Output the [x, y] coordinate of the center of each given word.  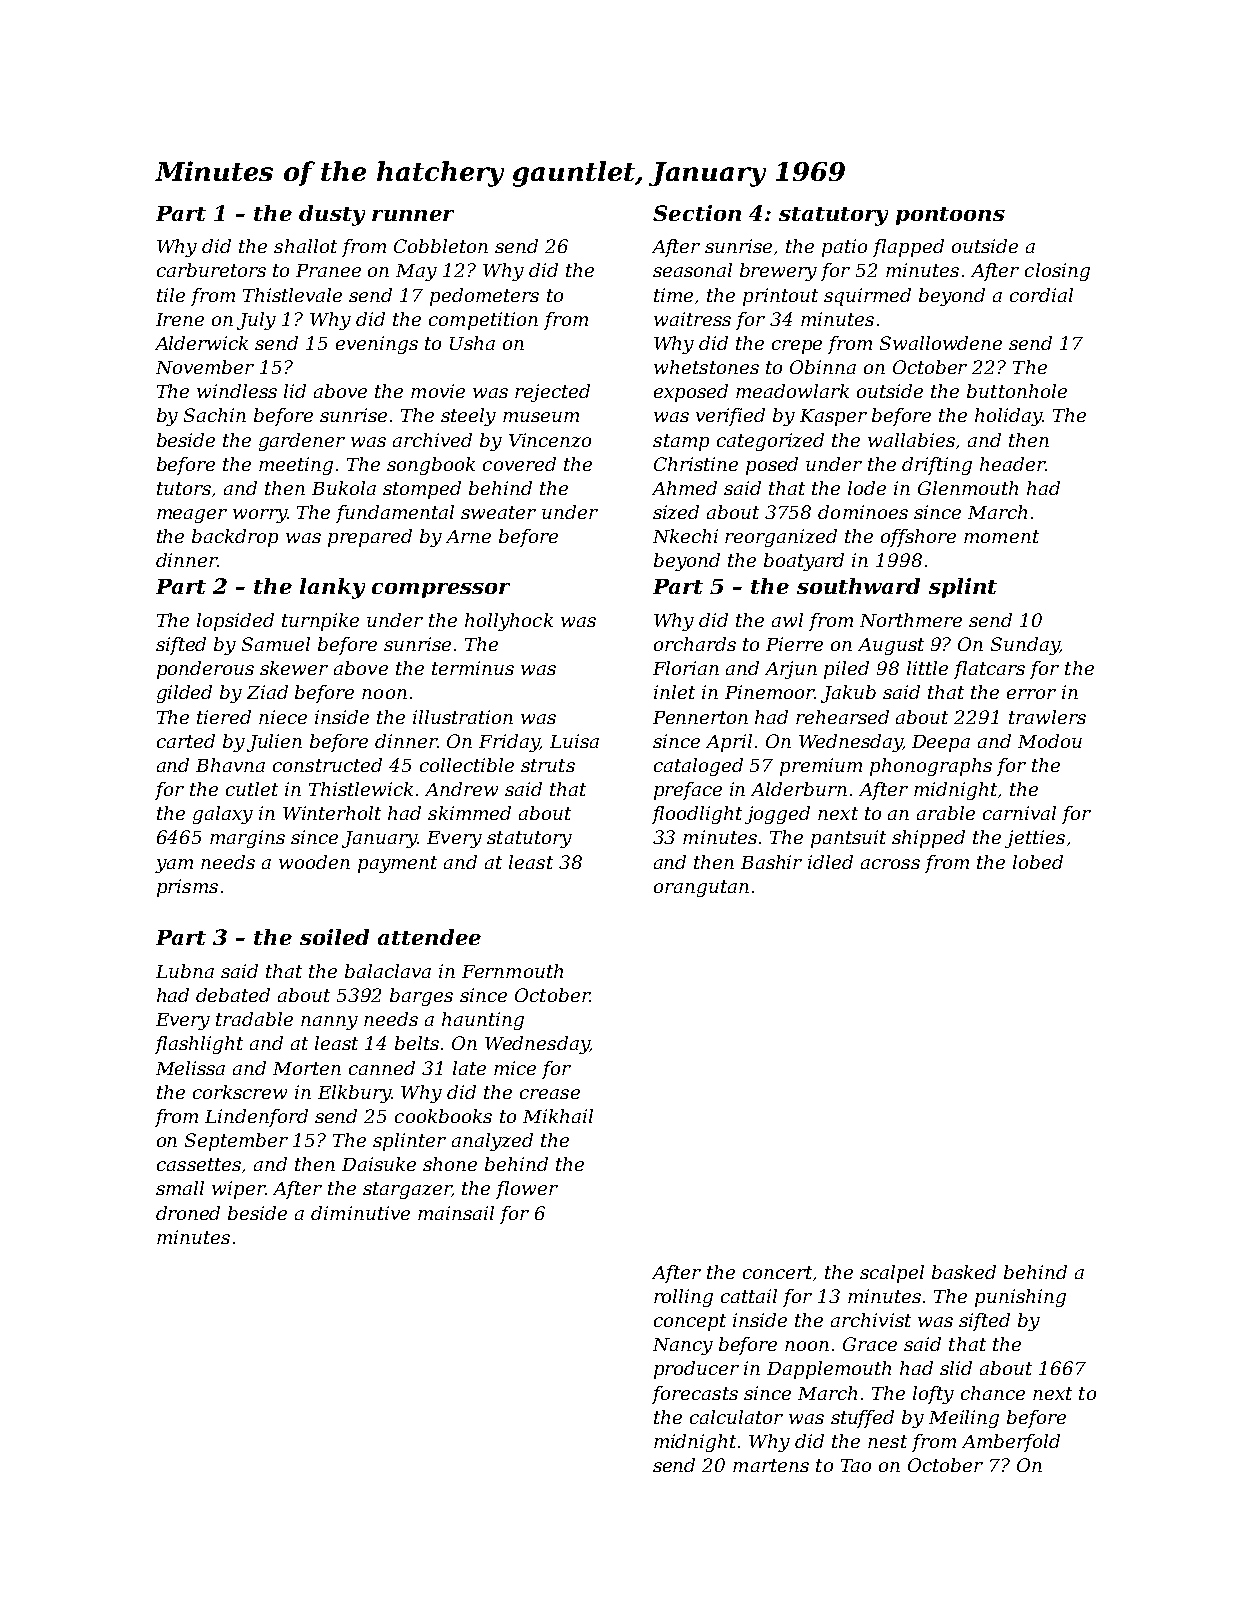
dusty [332, 215]
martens [771, 1465]
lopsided [235, 622]
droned [188, 1213]
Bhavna [230, 765]
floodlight [697, 815]
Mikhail [558, 1116]
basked [964, 1272]
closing [1057, 272]
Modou [1050, 741]
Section [697, 213]
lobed [1038, 862]
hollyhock [509, 622]
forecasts [695, 1395]
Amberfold [1011, 1443]
